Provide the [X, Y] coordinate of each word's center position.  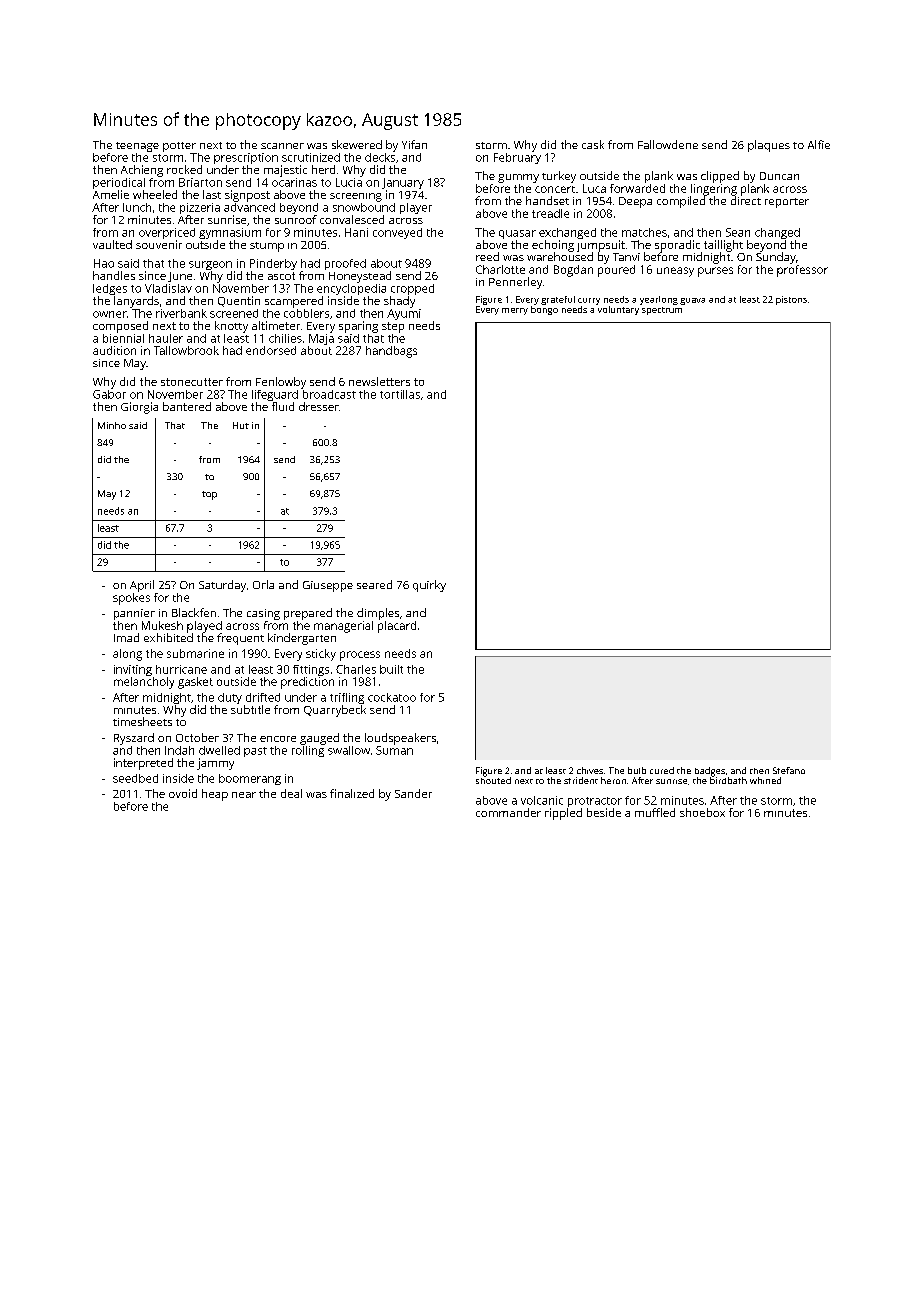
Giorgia [139, 408]
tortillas [400, 394]
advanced [249, 207]
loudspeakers [400, 739]
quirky [429, 586]
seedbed [135, 778]
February [517, 158]
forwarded [637, 188]
